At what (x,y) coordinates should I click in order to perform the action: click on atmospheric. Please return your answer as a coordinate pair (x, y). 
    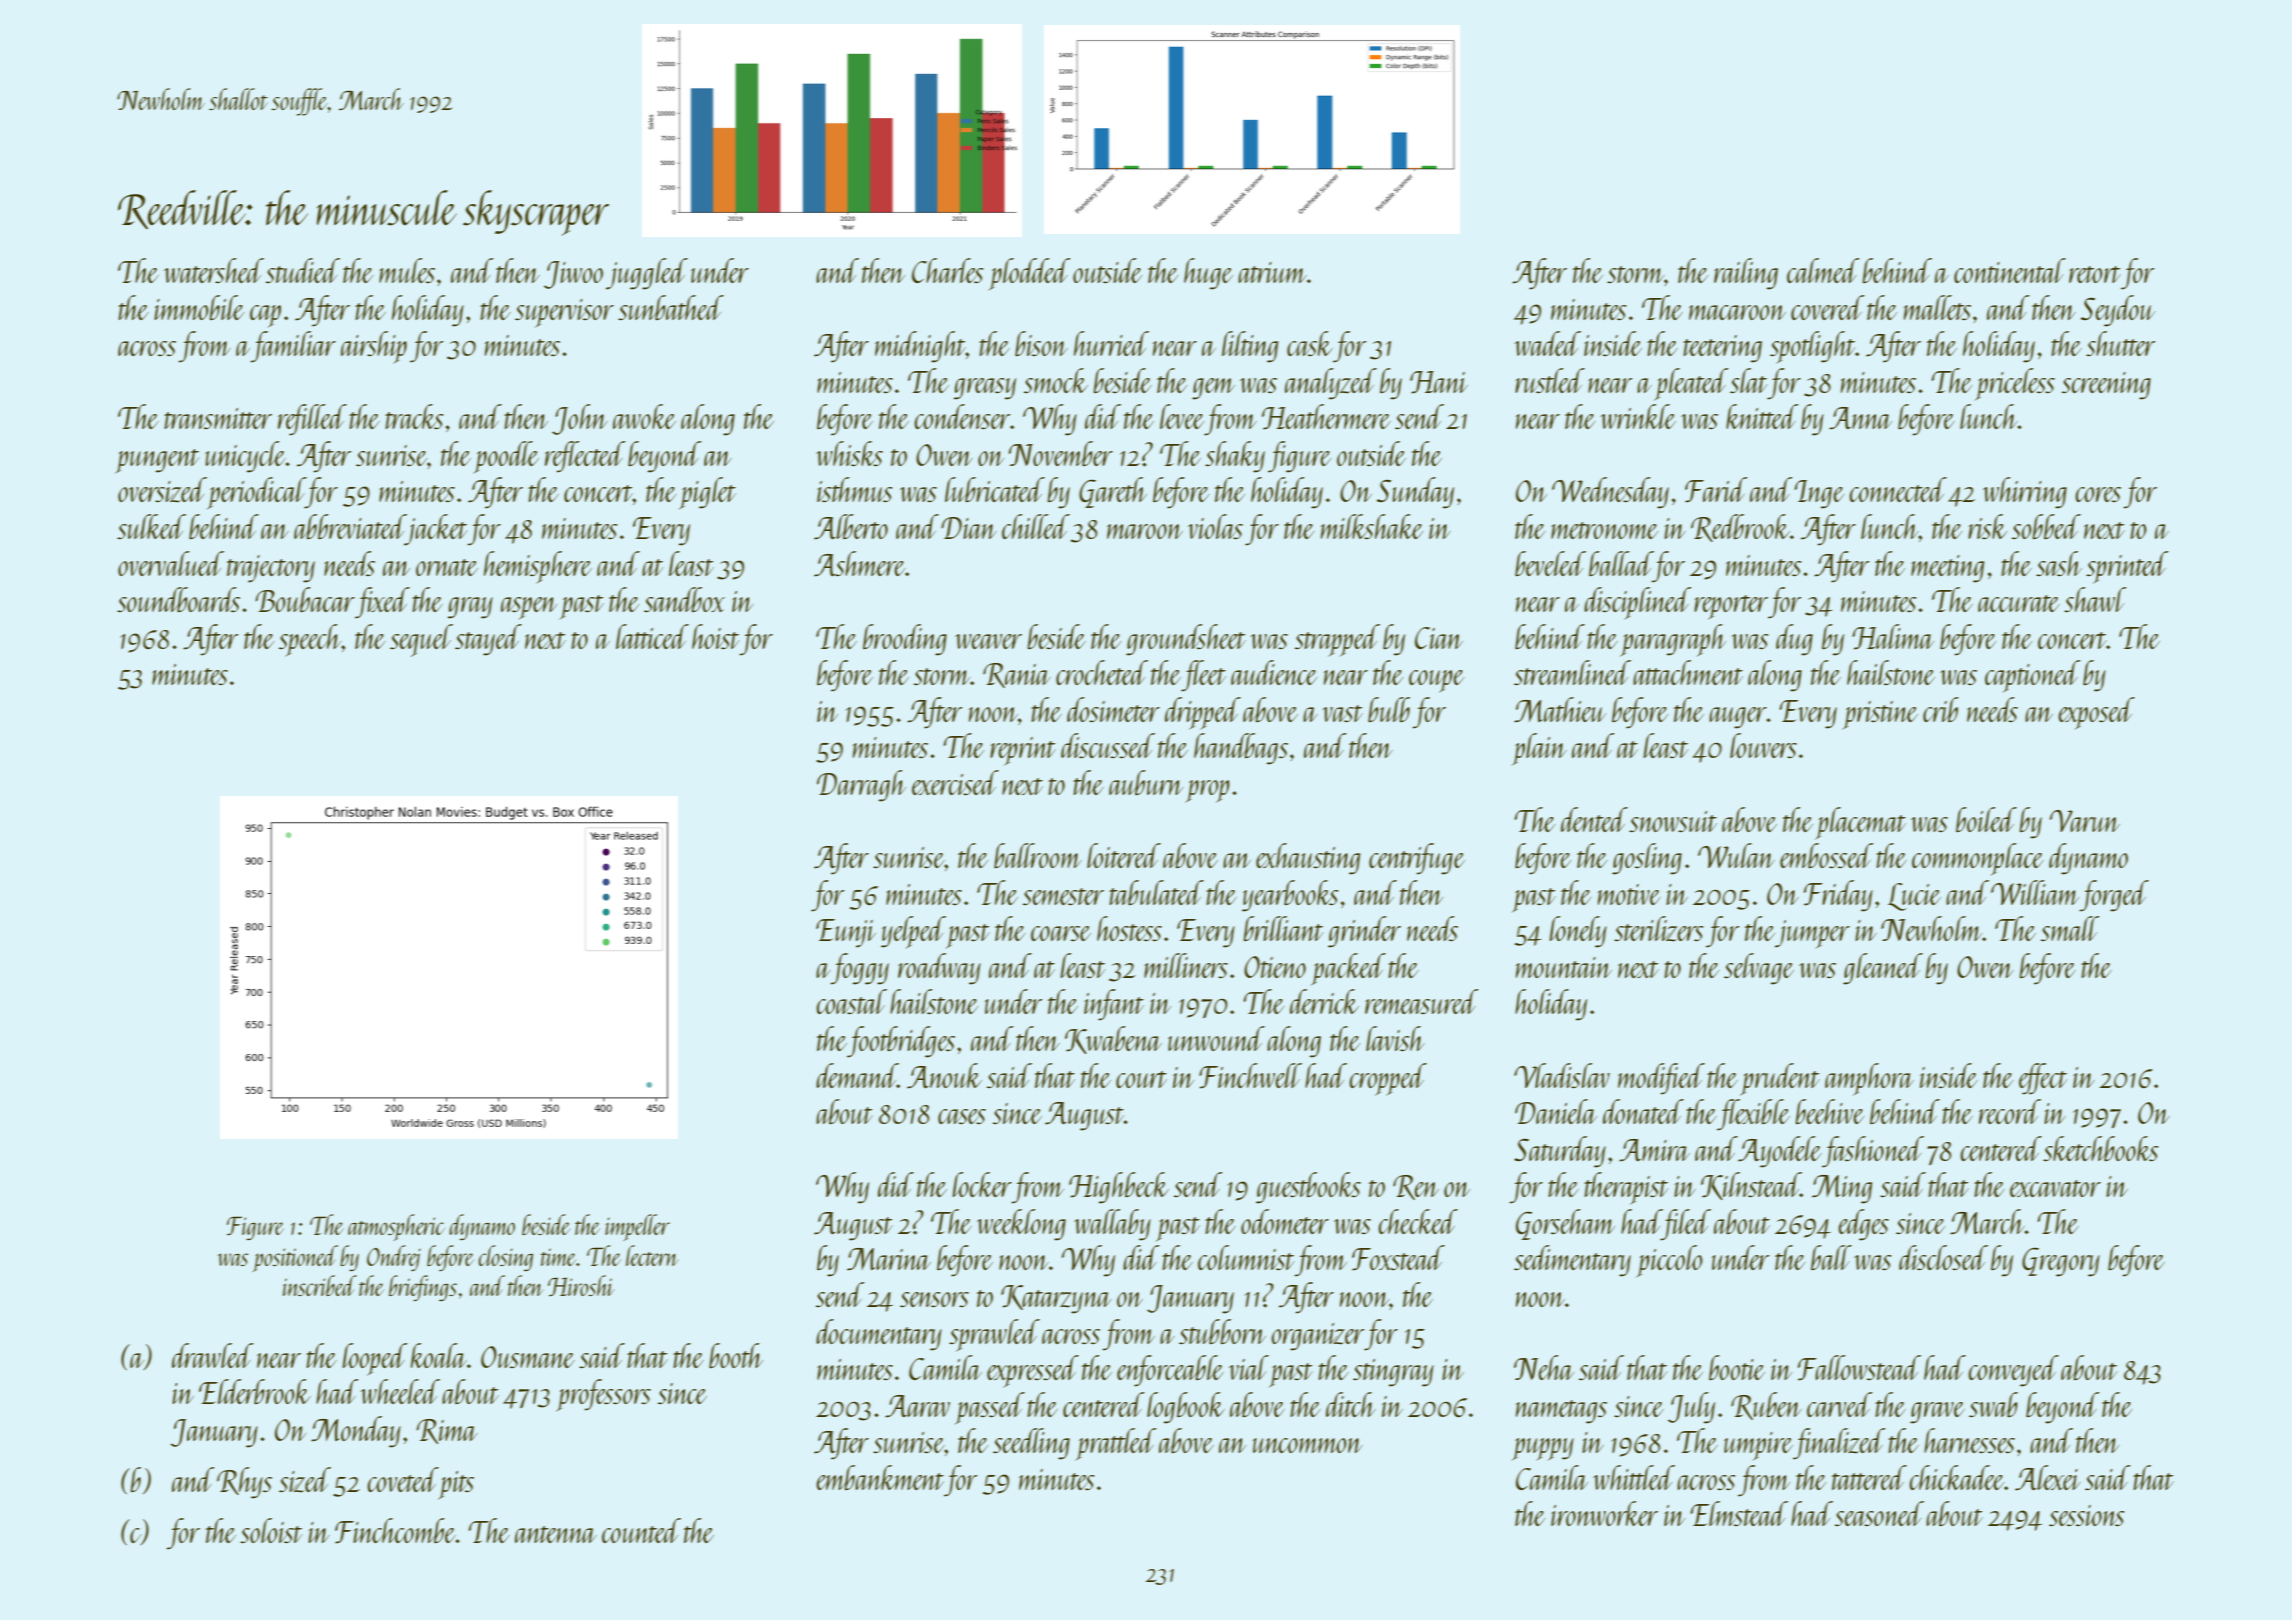
    Looking at the image, I should click on (396, 1227).
